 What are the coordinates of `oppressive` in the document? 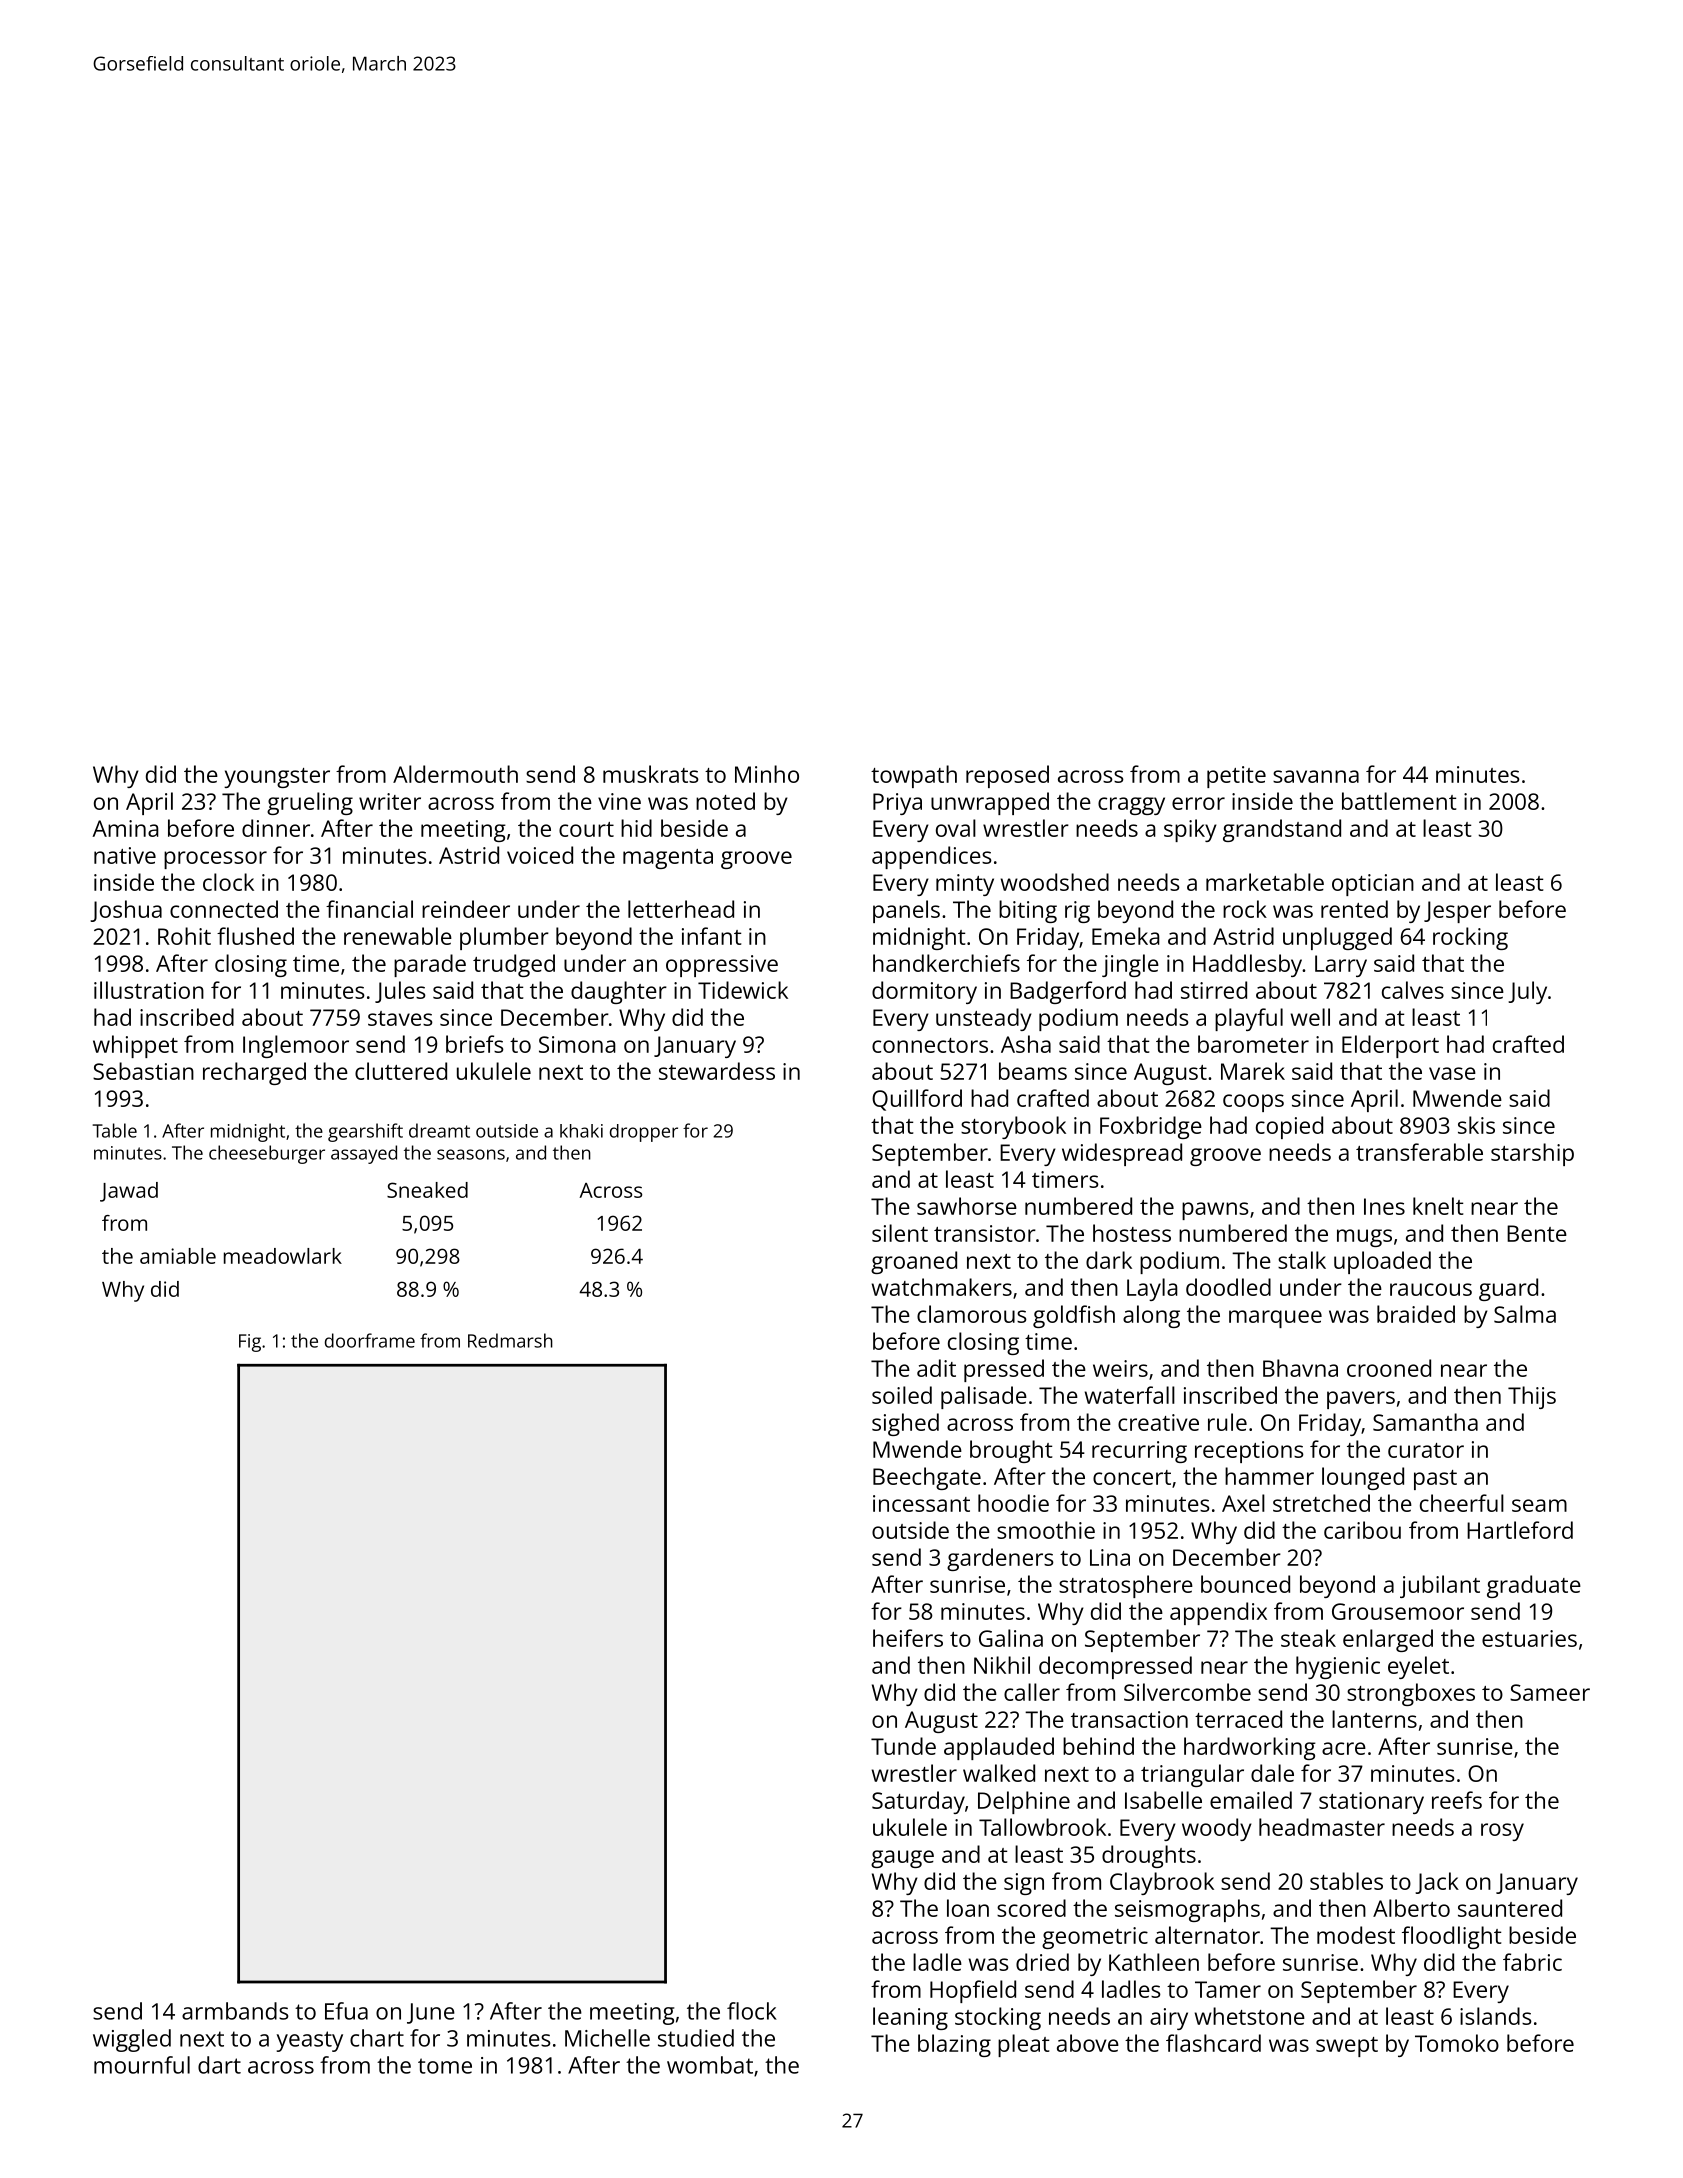 It's located at (722, 966).
